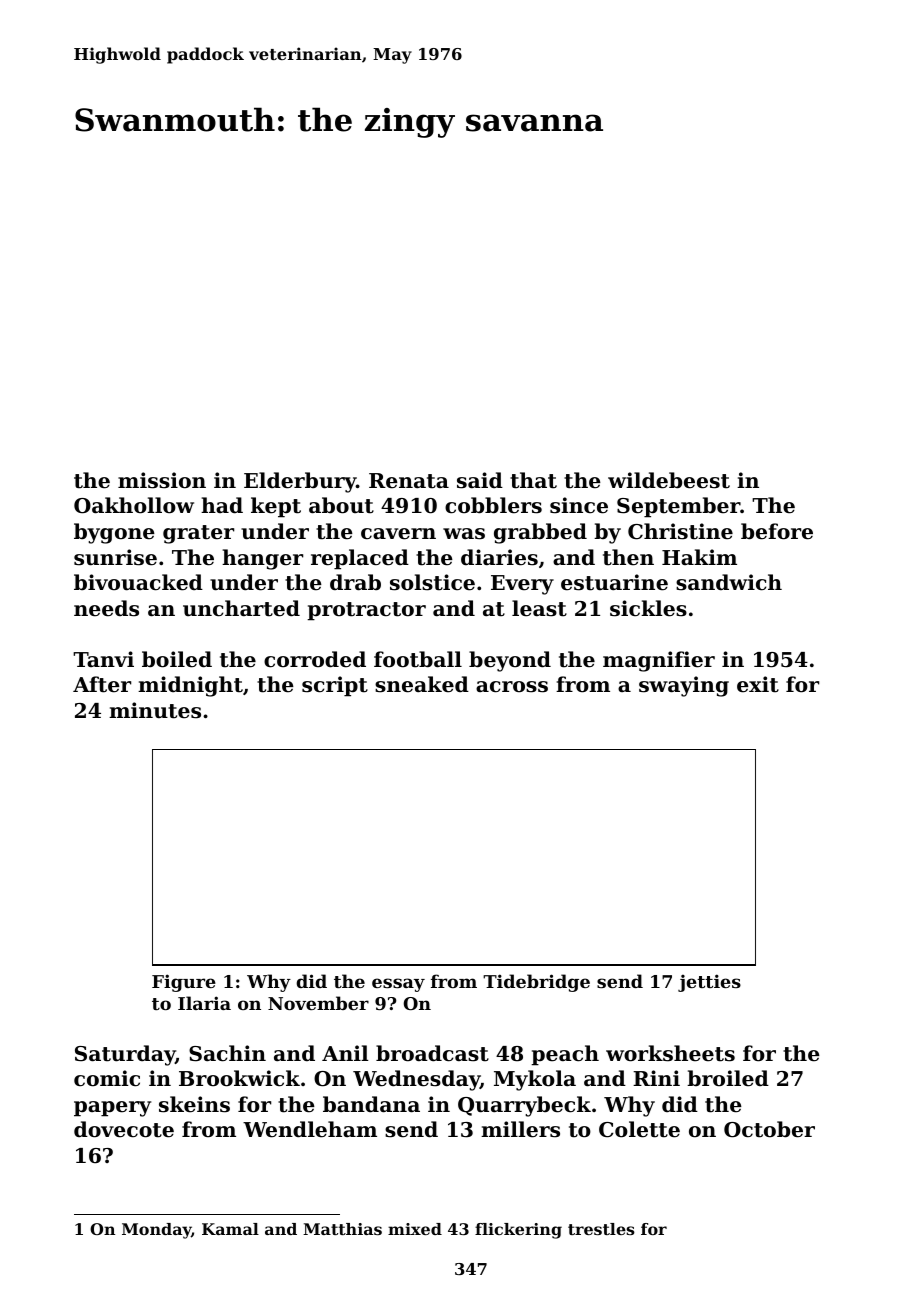  Describe the element at coordinates (518, 1231) in the screenshot. I see `flickering` at that location.
